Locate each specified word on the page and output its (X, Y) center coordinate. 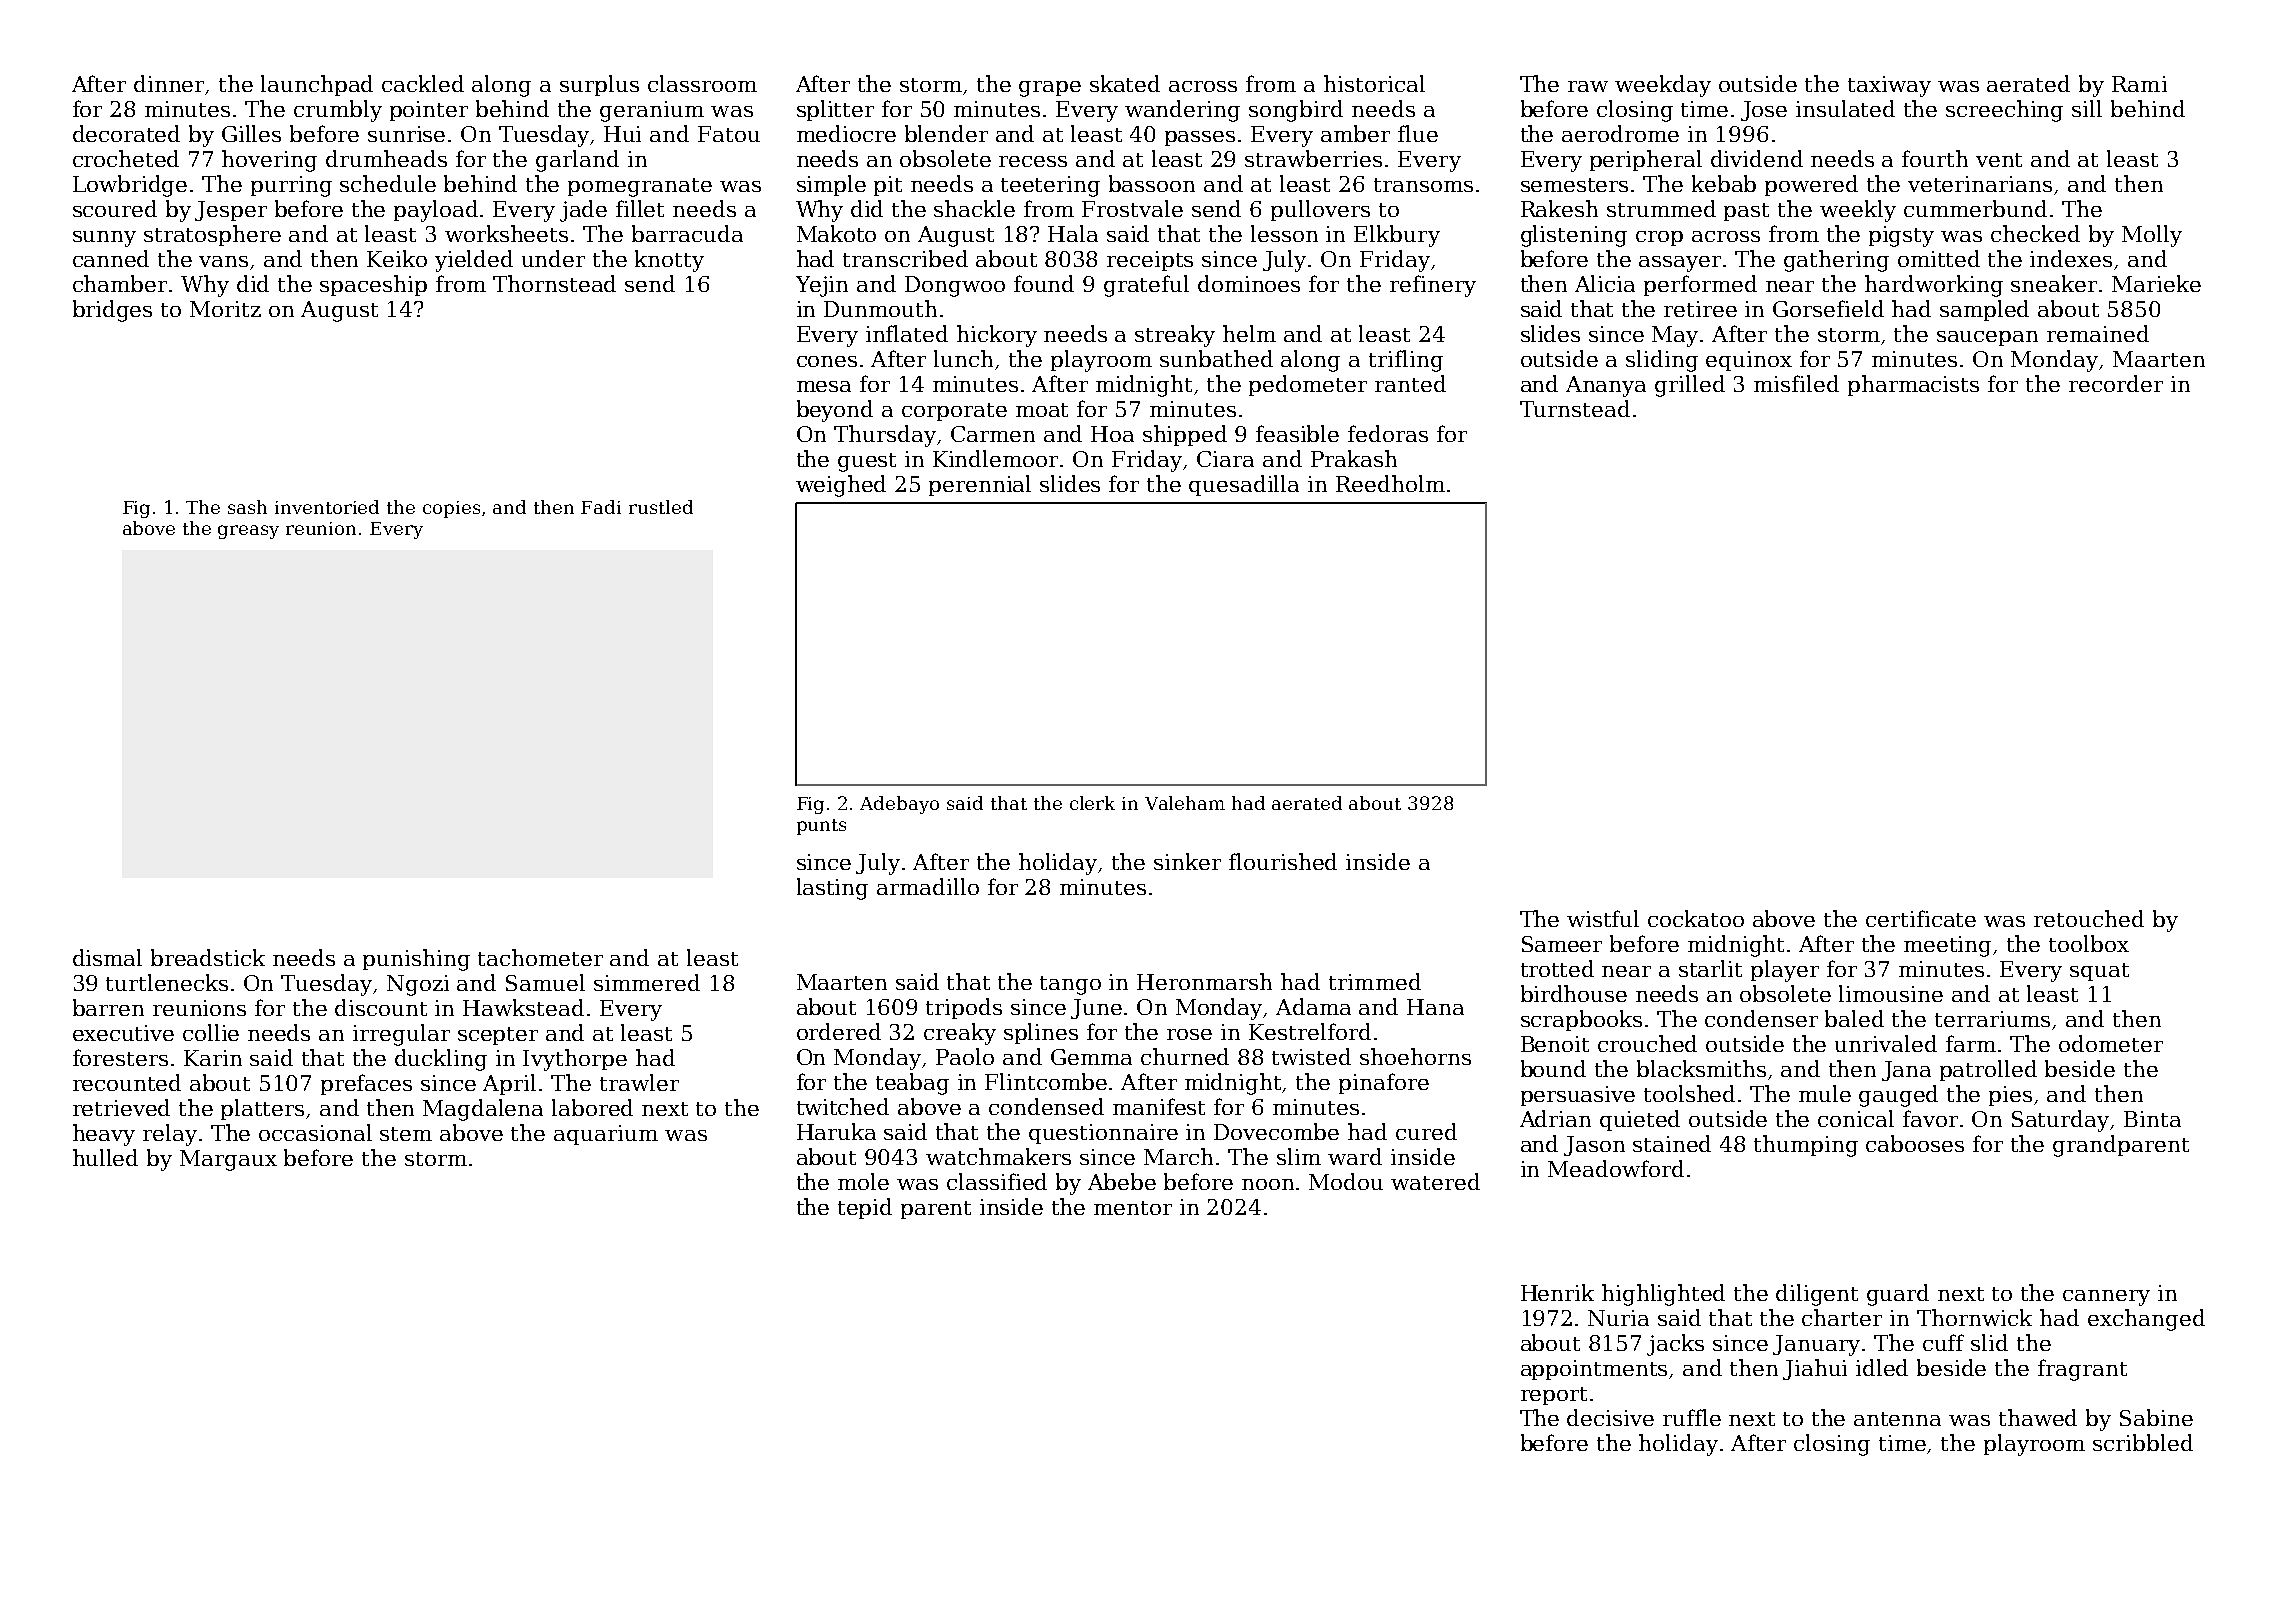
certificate (1921, 918)
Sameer (1562, 944)
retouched (2089, 918)
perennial (980, 485)
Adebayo (899, 805)
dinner (169, 83)
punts (821, 827)
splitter (835, 110)
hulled (105, 1157)
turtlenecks (167, 982)
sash (247, 507)
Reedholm (1390, 483)
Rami (2139, 84)
